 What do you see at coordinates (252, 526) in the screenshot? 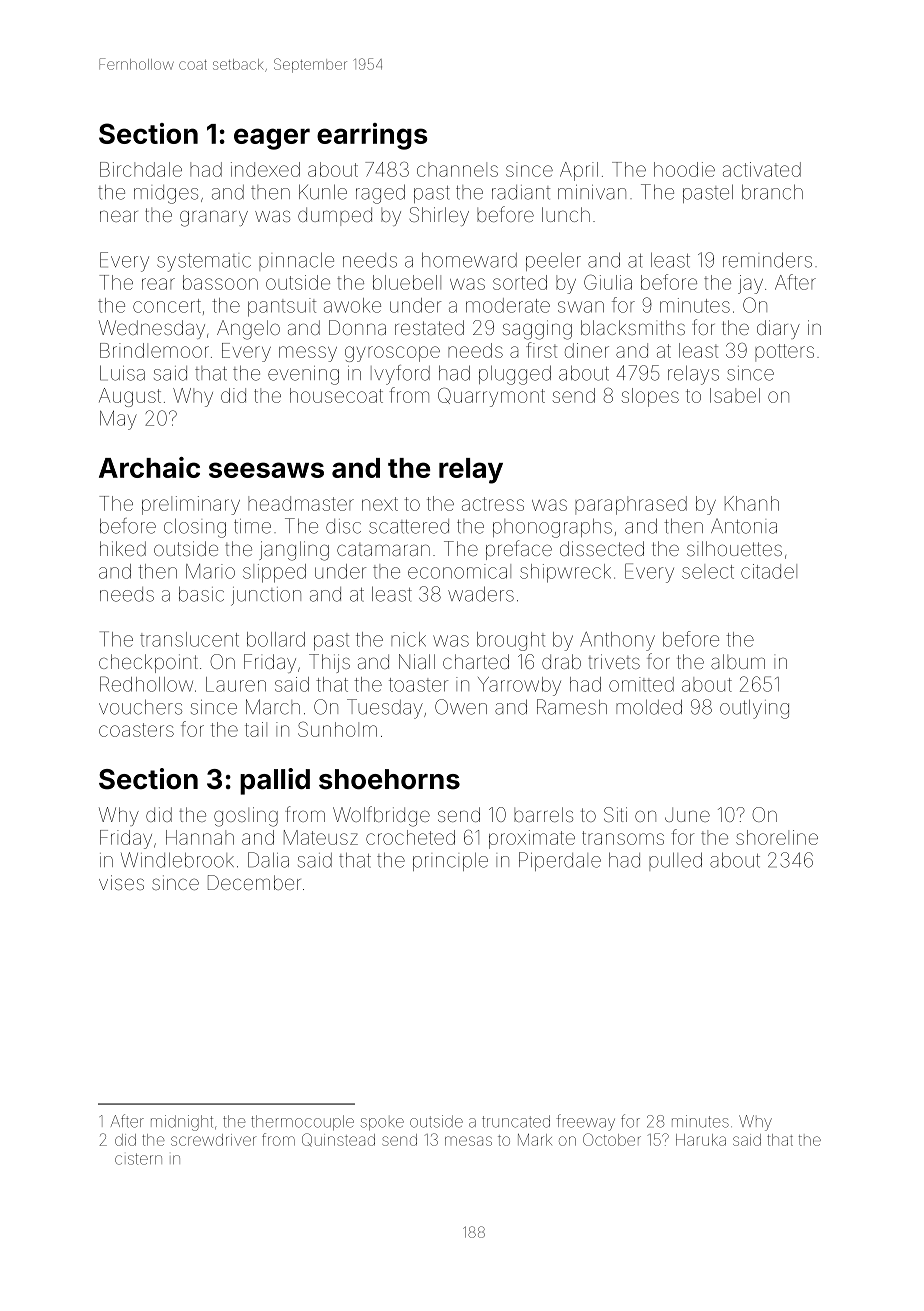
I see `time` at bounding box center [252, 526].
